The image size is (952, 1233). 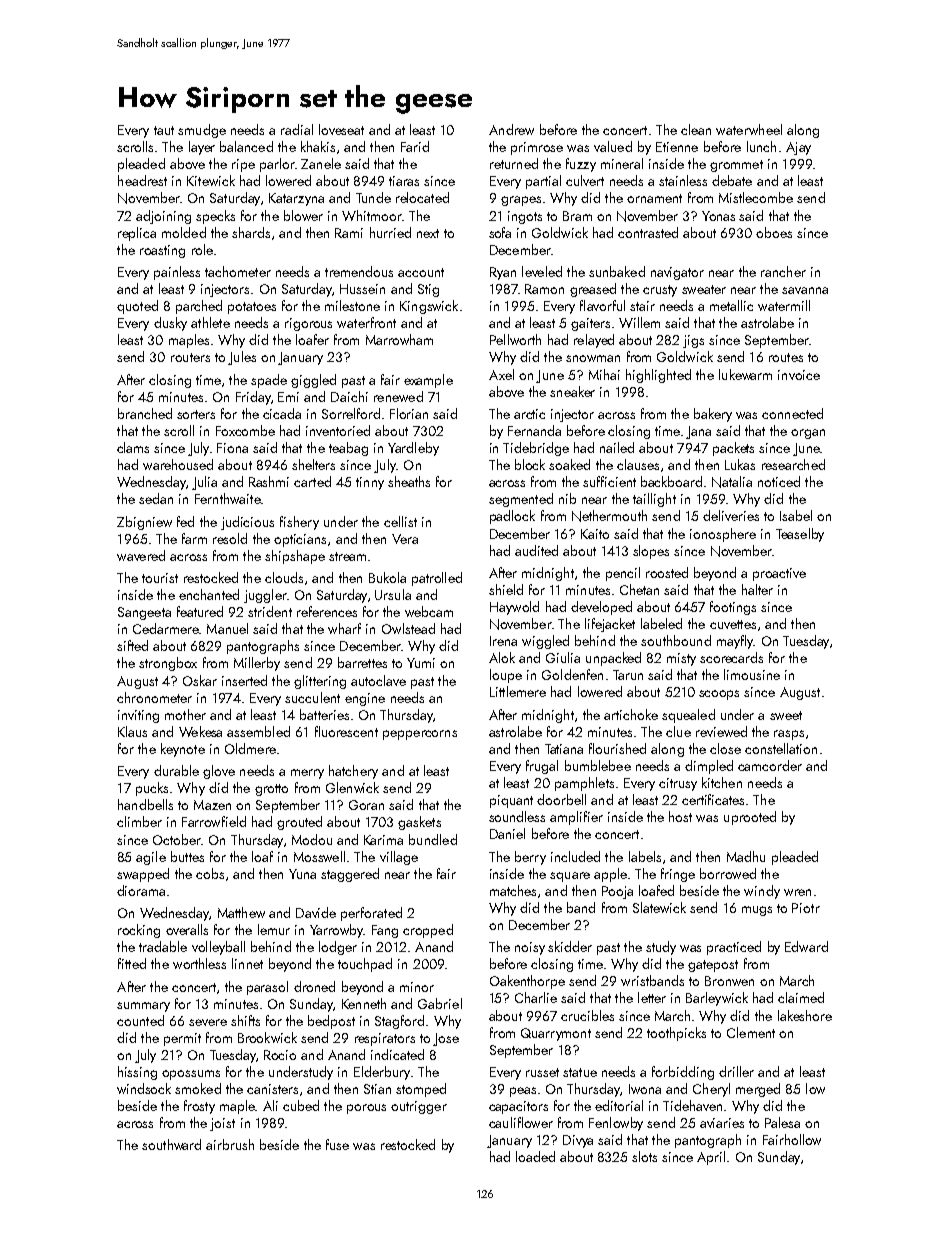 What do you see at coordinates (688, 716) in the image?
I see `squealed` at bounding box center [688, 716].
